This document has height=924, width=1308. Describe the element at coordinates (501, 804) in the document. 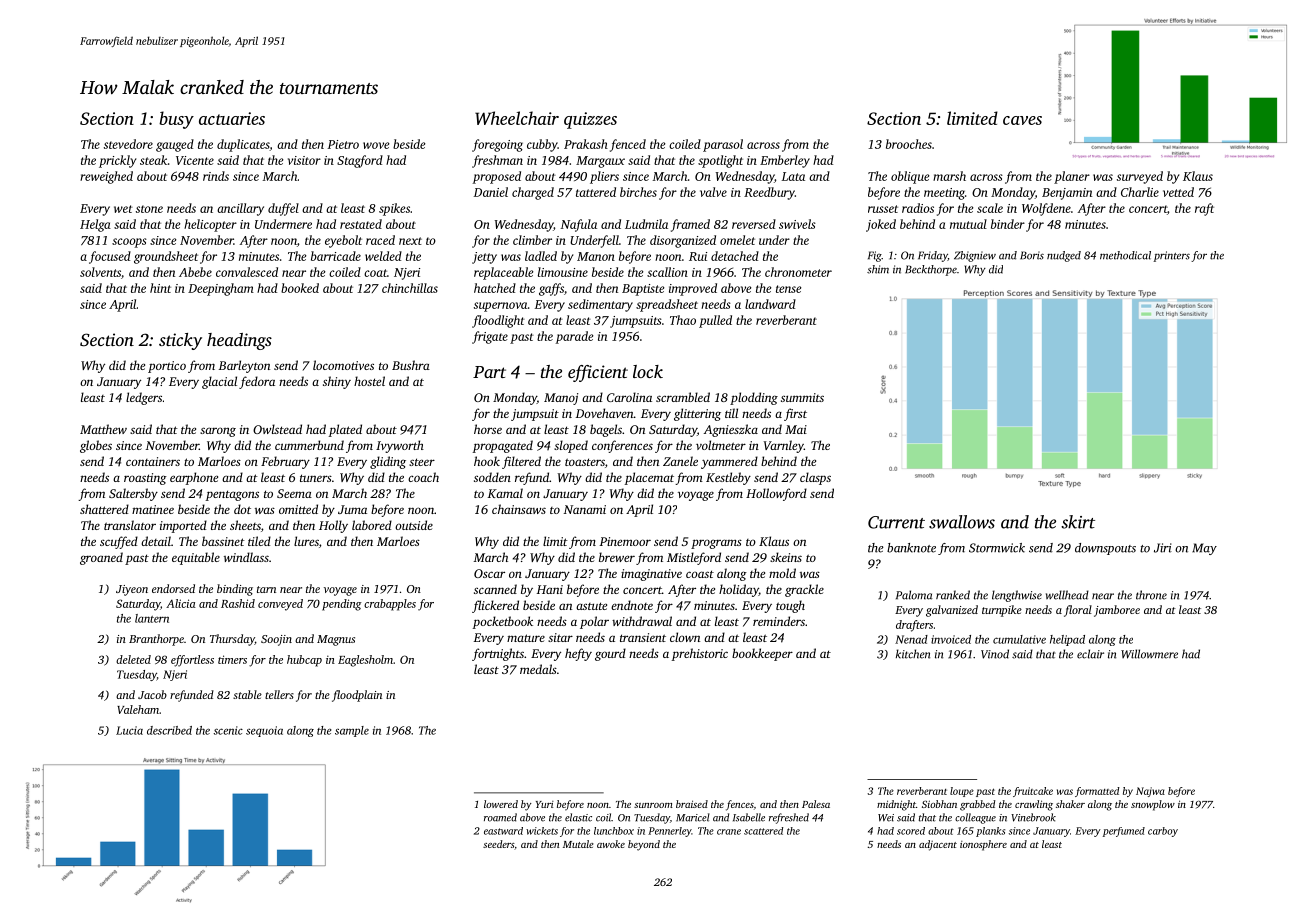

I see `lowered` at that location.
